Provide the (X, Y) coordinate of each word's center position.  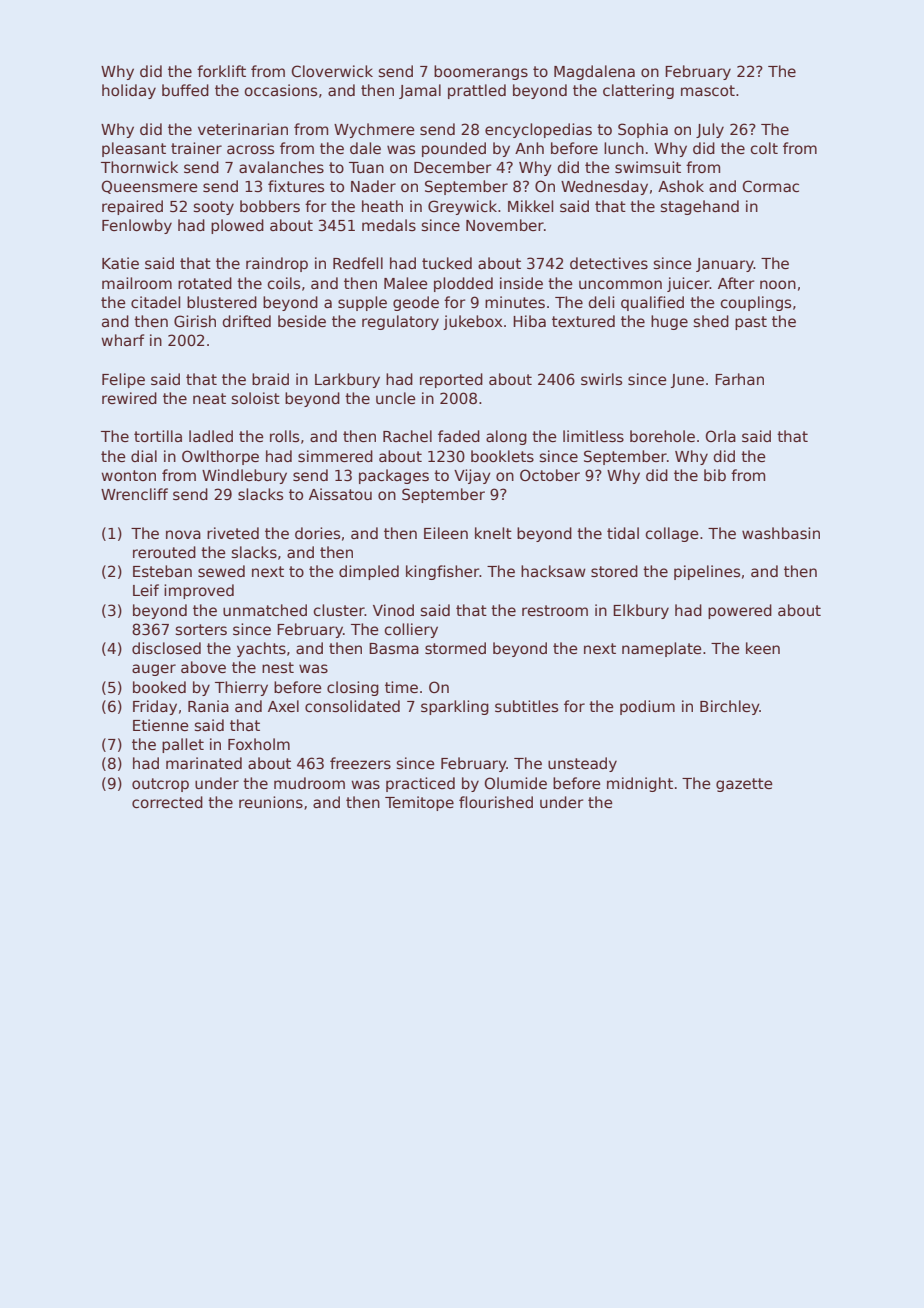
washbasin (781, 533)
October (550, 475)
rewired (129, 398)
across (250, 149)
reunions (271, 802)
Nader (373, 186)
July (710, 130)
